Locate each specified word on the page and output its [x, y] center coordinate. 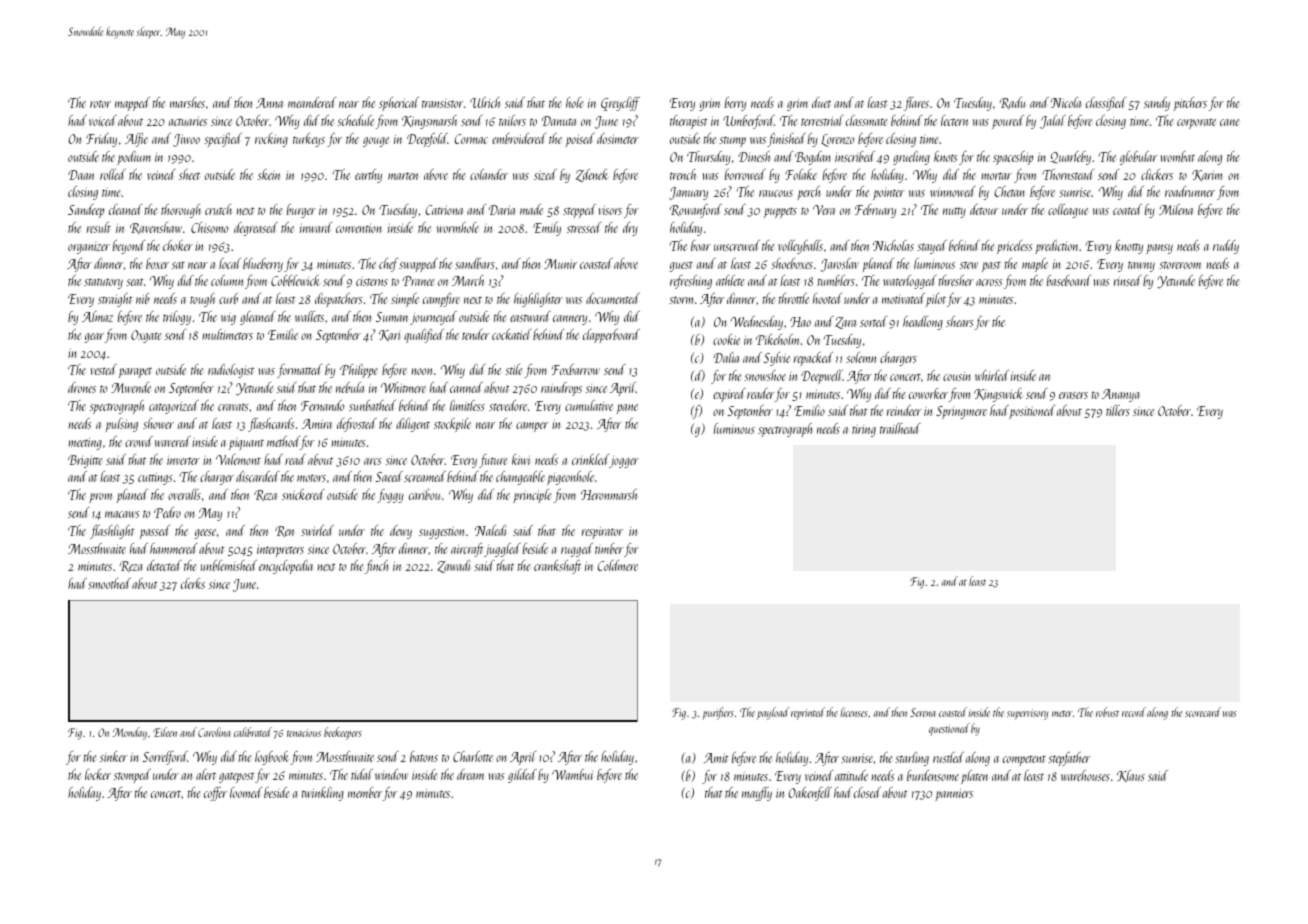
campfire [441, 300]
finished [786, 140]
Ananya [1120, 395]
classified [1106, 104]
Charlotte [473, 756]
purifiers [718, 713]
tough [202, 300]
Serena [923, 712]
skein [269, 174]
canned [466, 387]
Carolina [214, 732]
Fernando [322, 405]
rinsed [1128, 280]
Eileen [165, 732]
